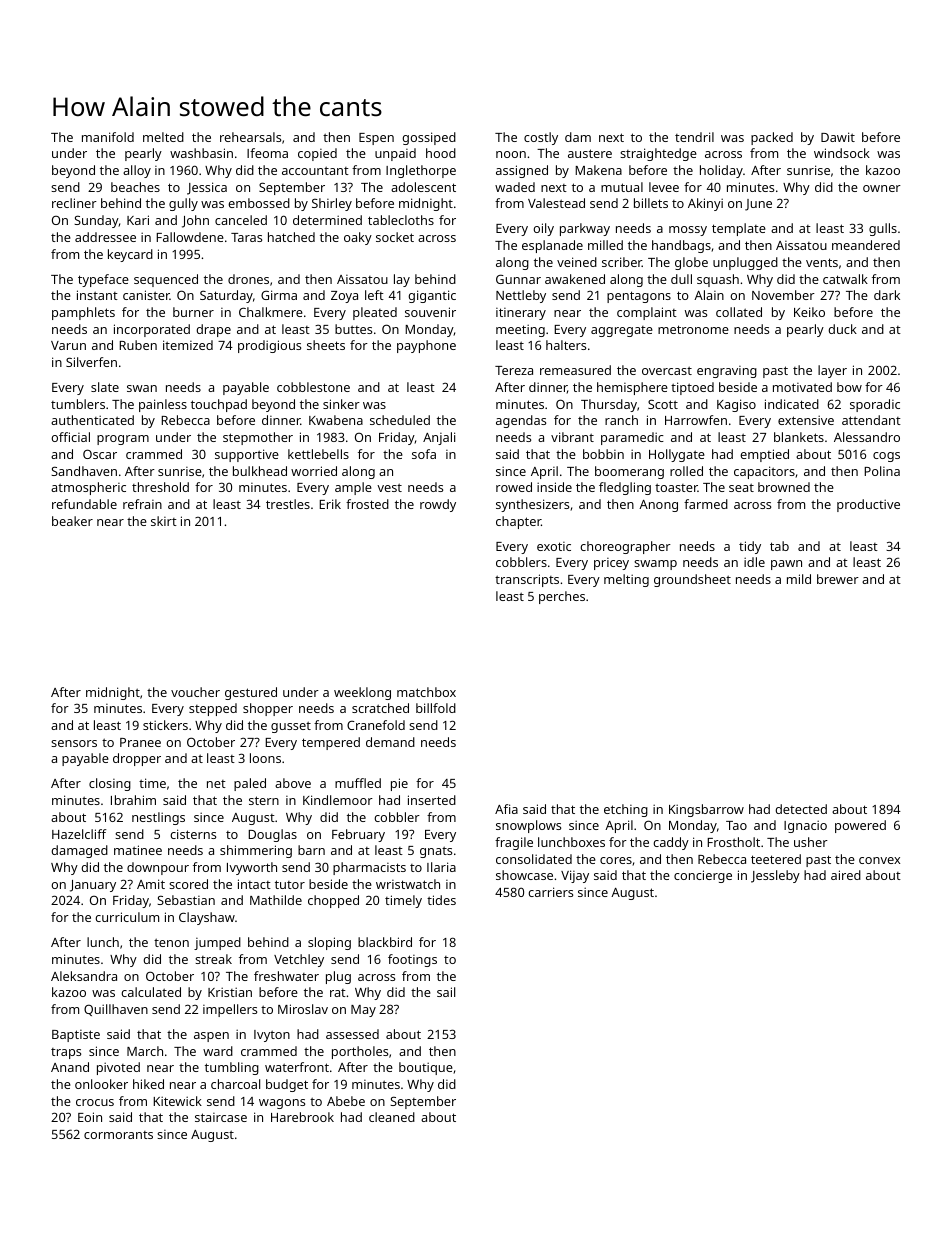 This screenshot has width=952, height=1233. What do you see at coordinates (550, 892) in the screenshot?
I see `carriers` at bounding box center [550, 892].
